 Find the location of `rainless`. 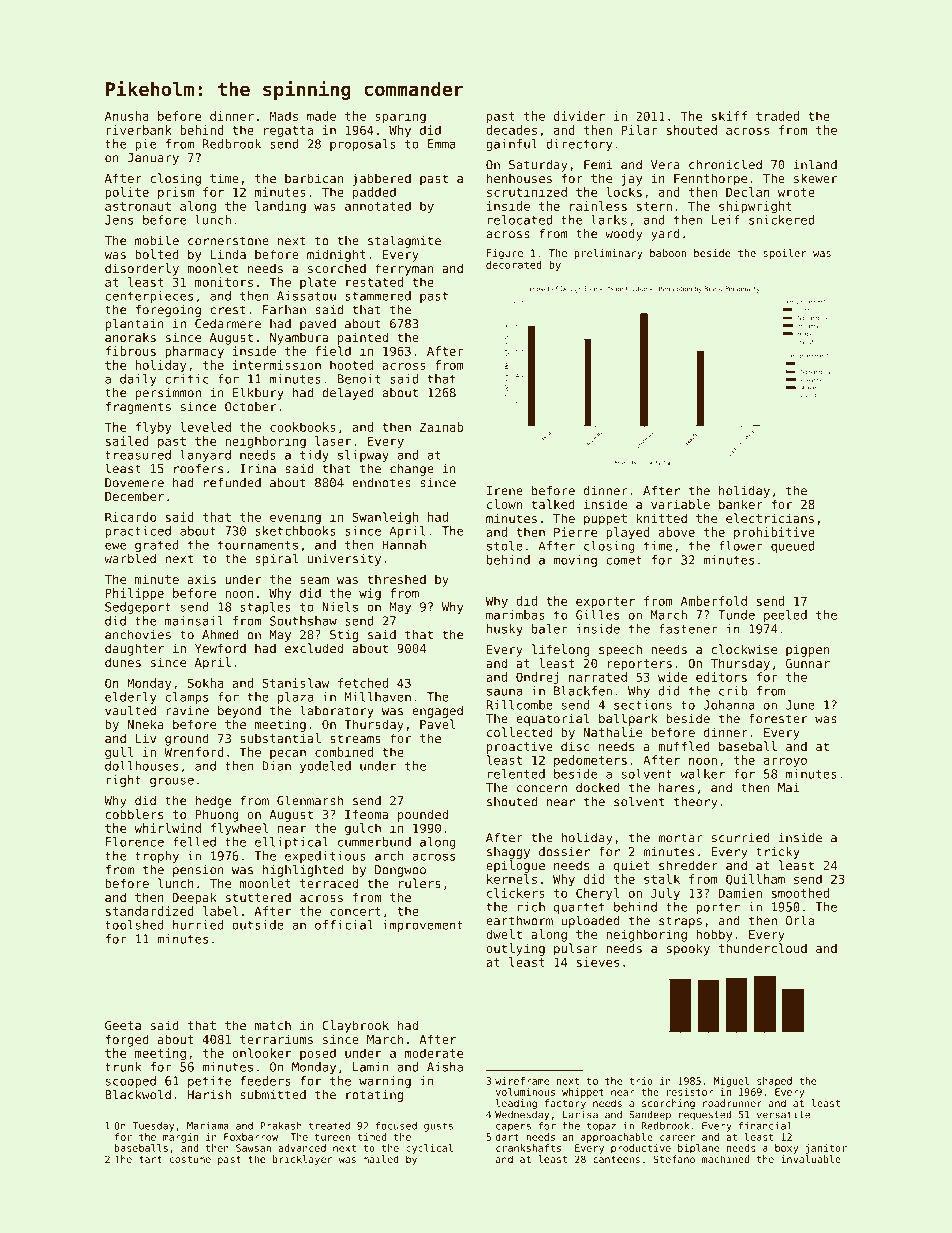

rainless is located at coordinates (598, 206).
